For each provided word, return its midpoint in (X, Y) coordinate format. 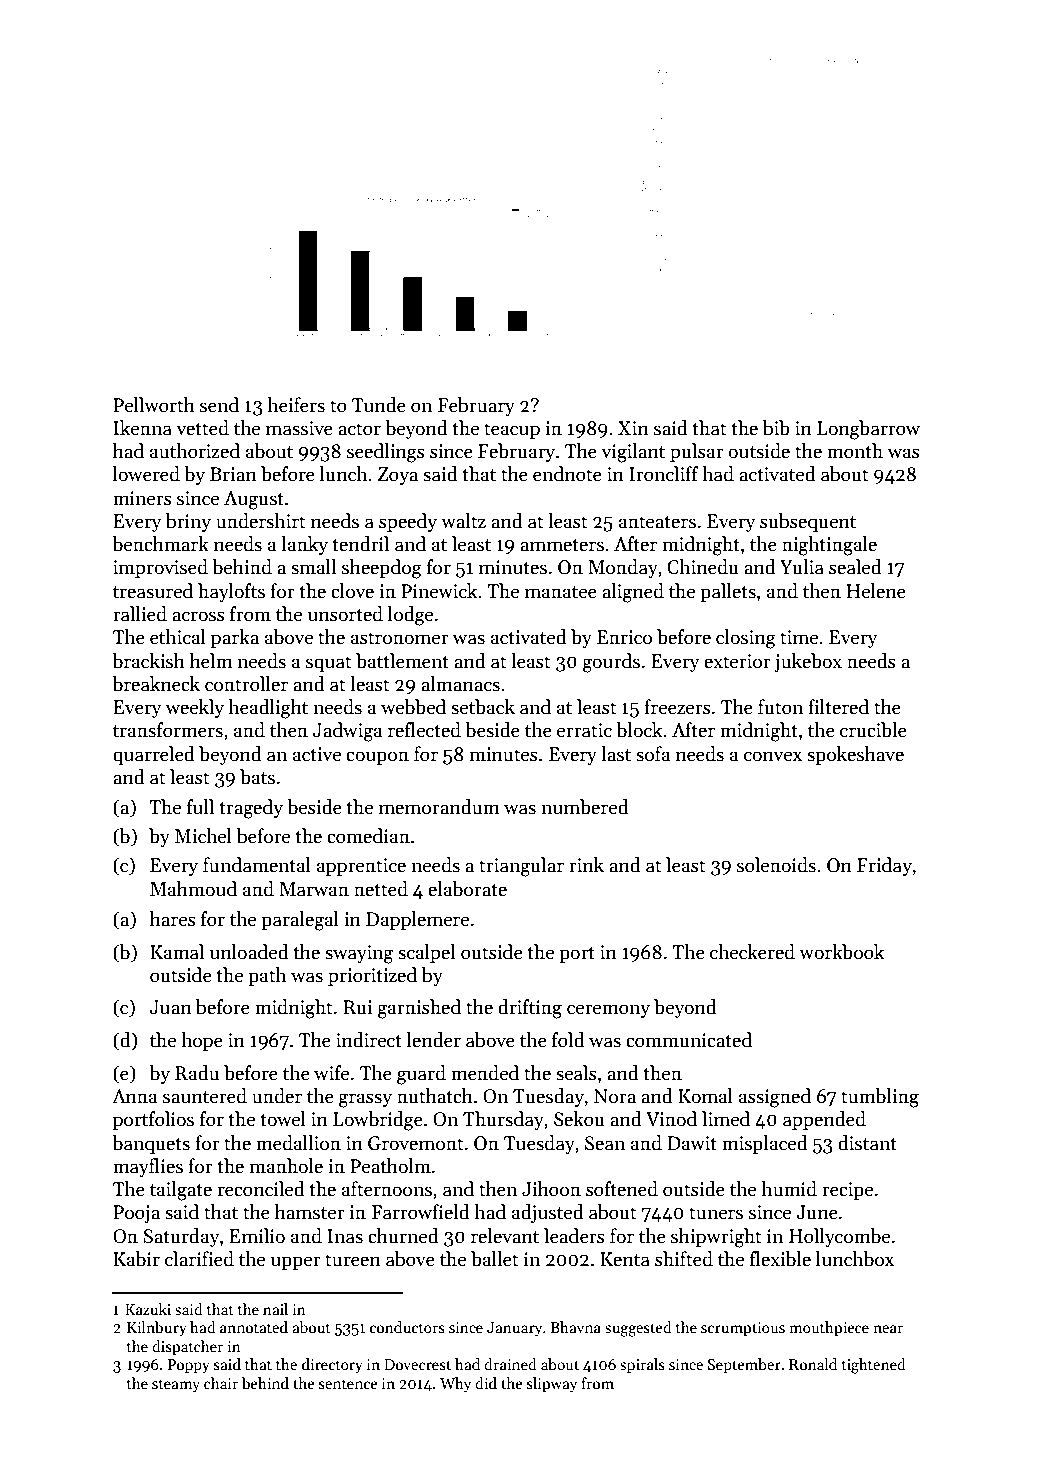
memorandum (439, 807)
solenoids (776, 865)
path (267, 976)
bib (776, 428)
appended (824, 1120)
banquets (151, 1144)
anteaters (657, 522)
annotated (254, 1327)
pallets (728, 592)
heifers (296, 405)
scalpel (426, 953)
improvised (160, 568)
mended (485, 1073)
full (200, 807)
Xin (633, 428)
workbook (841, 952)
